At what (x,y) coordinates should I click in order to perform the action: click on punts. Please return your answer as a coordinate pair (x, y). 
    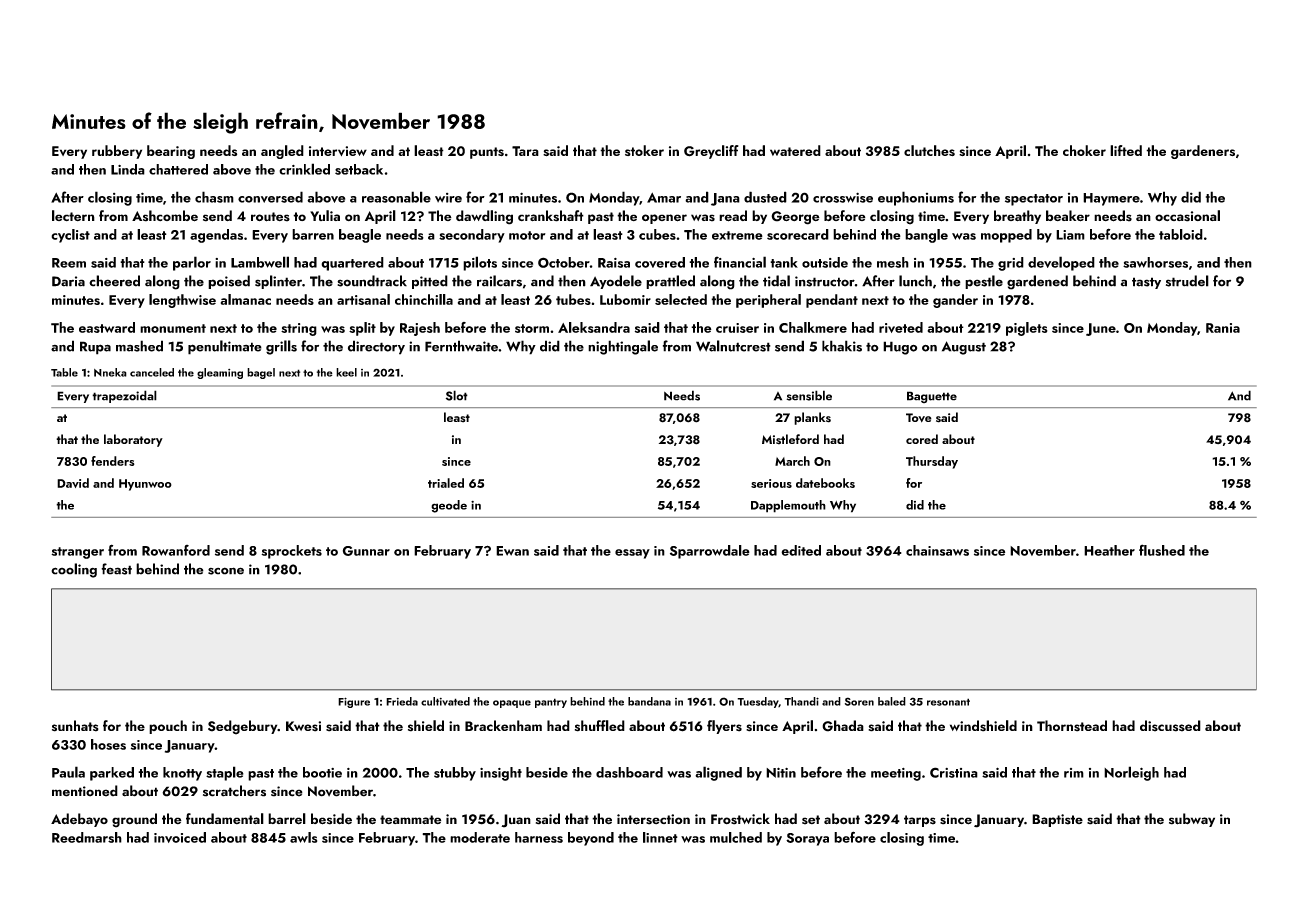
    Looking at the image, I should click on (487, 153).
